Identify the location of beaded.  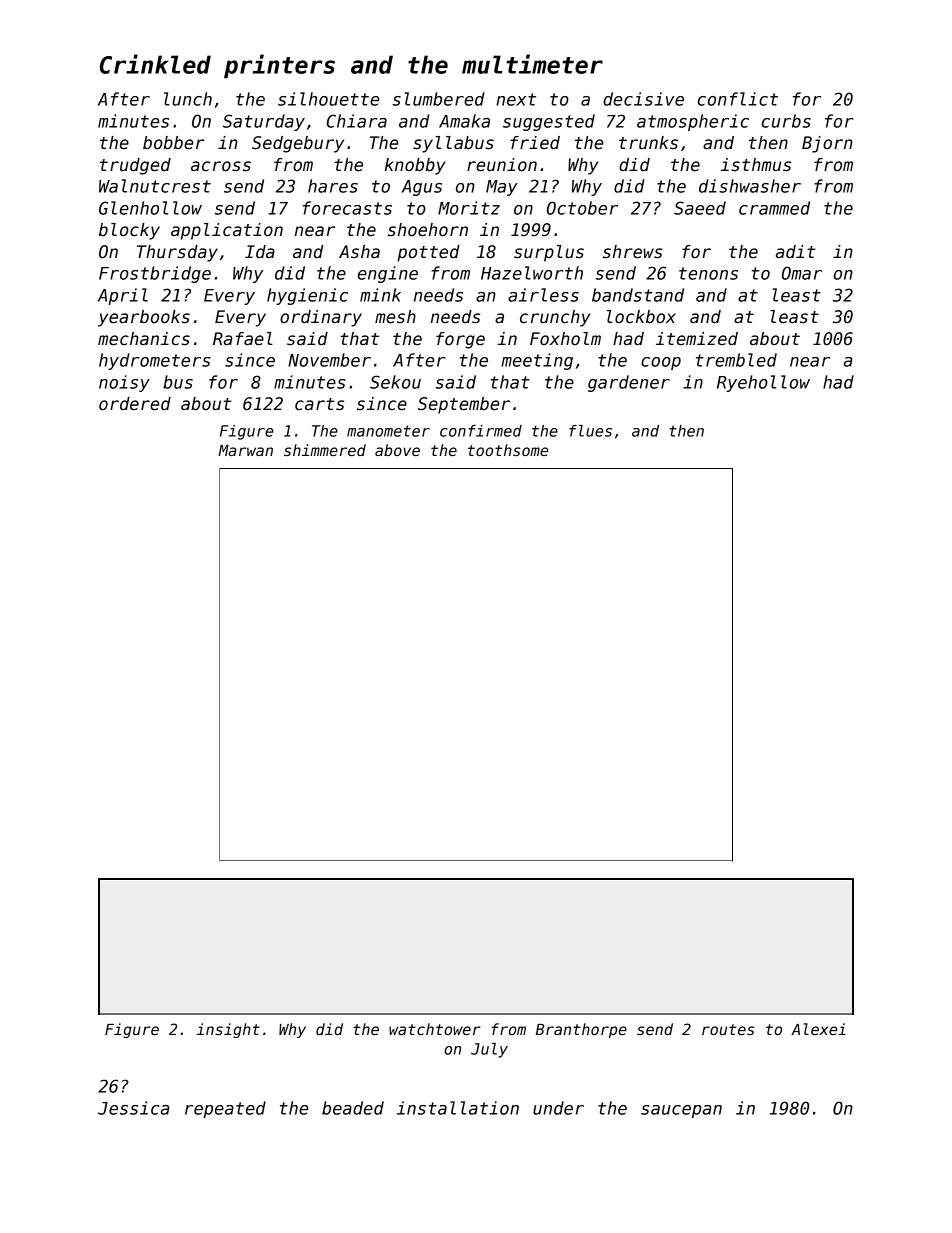
(353, 1108).
